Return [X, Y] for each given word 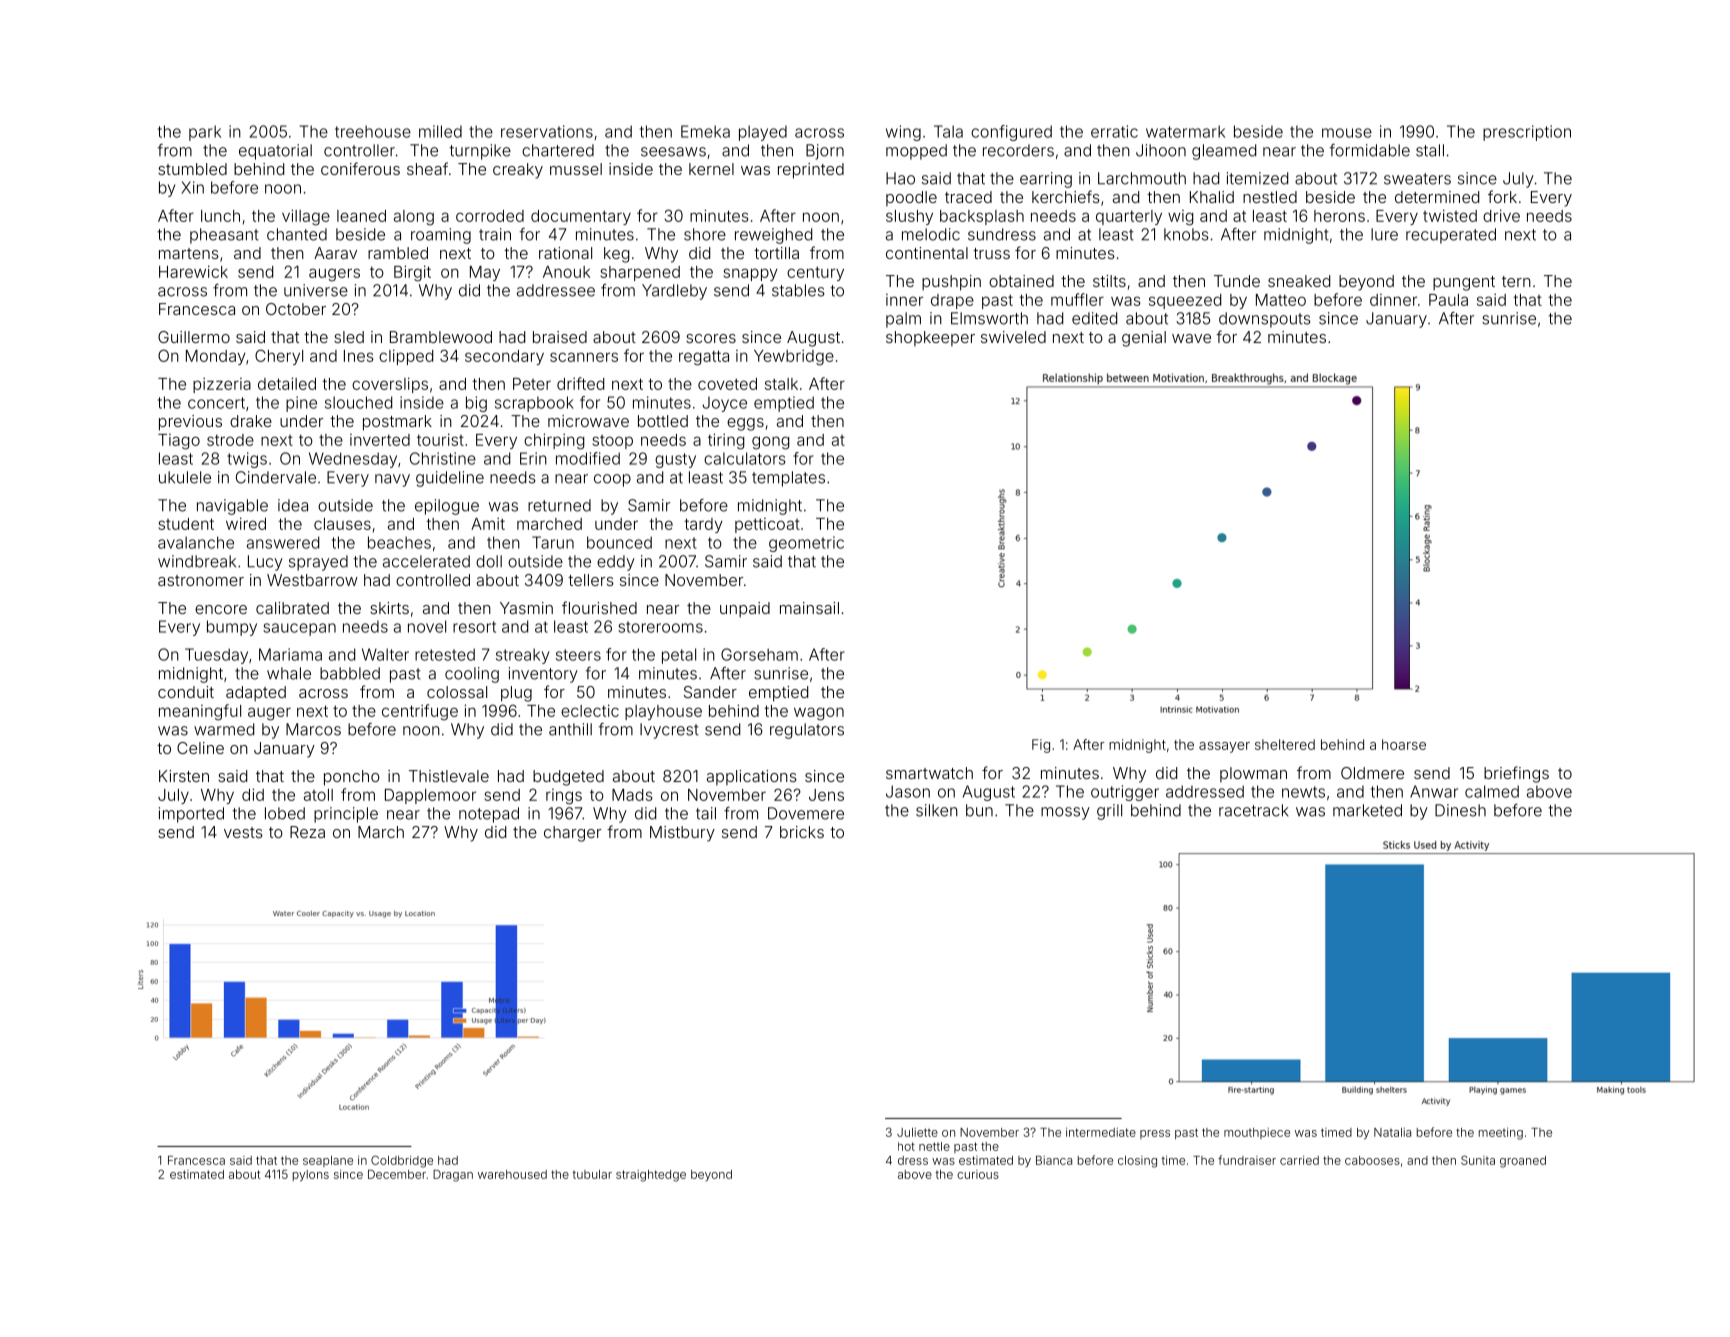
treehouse [373, 131]
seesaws [673, 152]
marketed [1367, 810]
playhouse [663, 712]
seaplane [328, 1161]
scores [711, 338]
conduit [186, 692]
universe [316, 290]
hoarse [1404, 744]
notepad [489, 815]
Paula [1448, 300]
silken [937, 810]
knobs [1186, 234]
